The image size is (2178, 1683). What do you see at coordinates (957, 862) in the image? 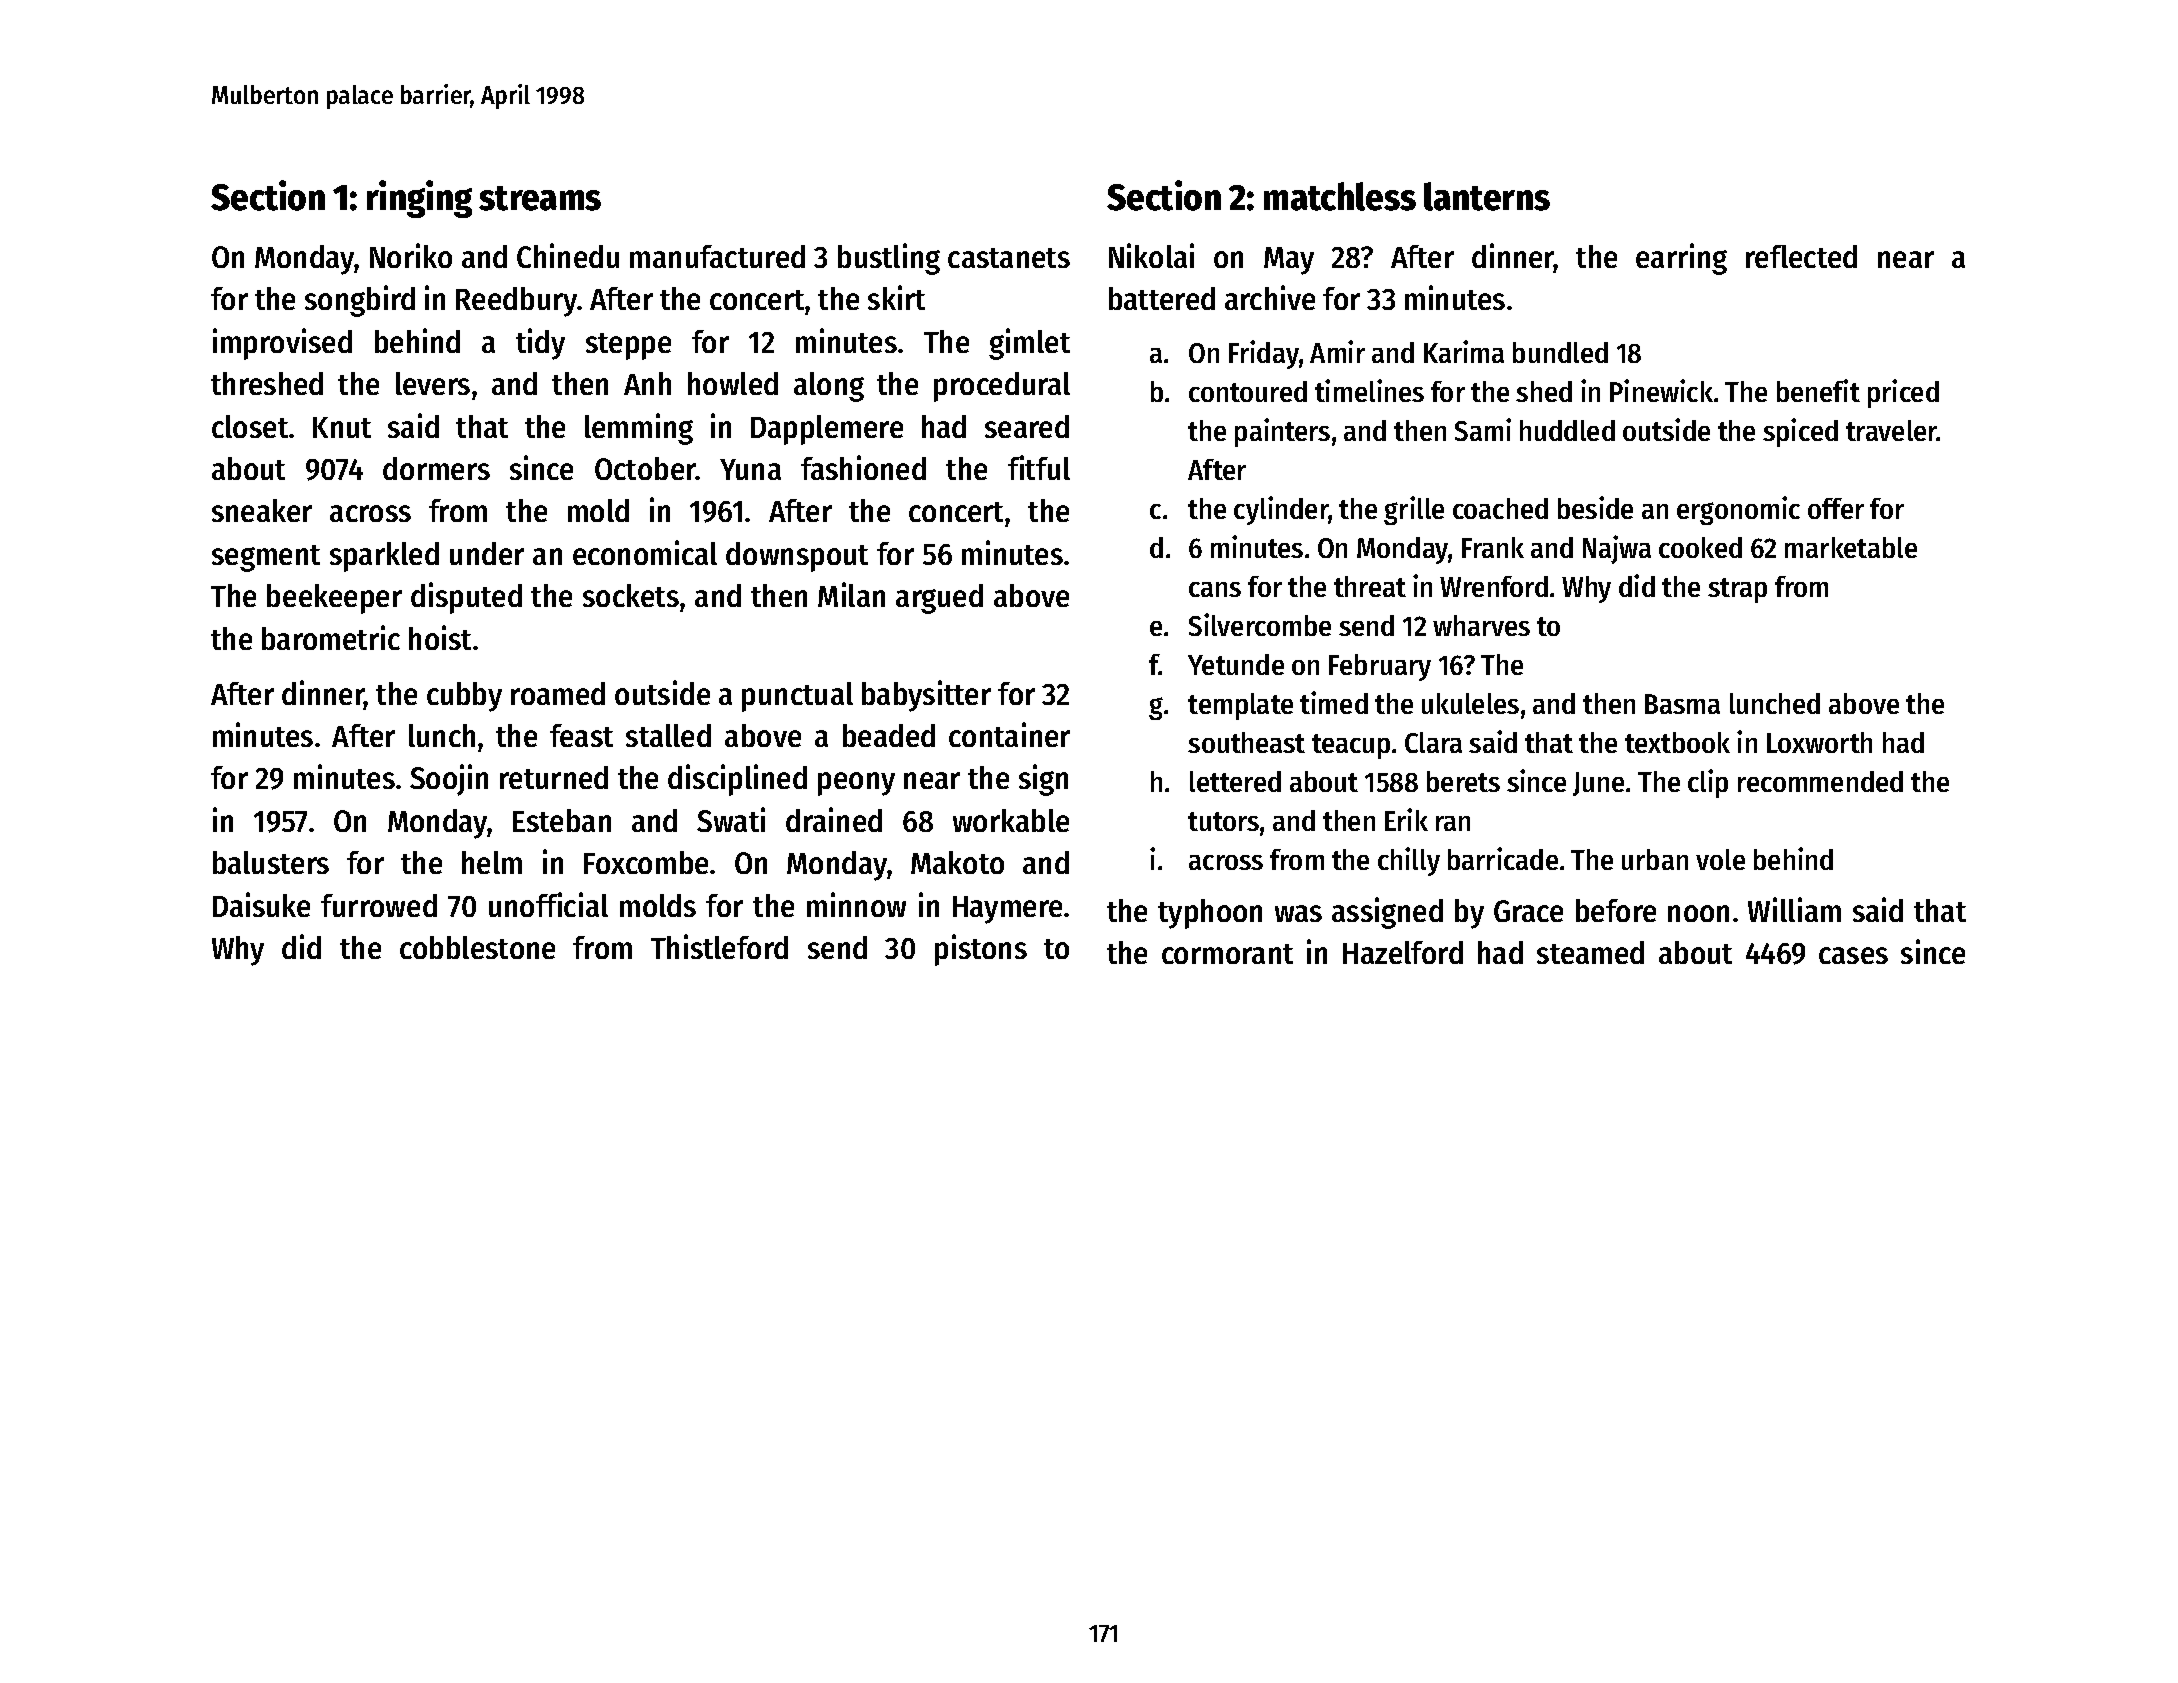
I see `Makoto` at bounding box center [957, 862].
